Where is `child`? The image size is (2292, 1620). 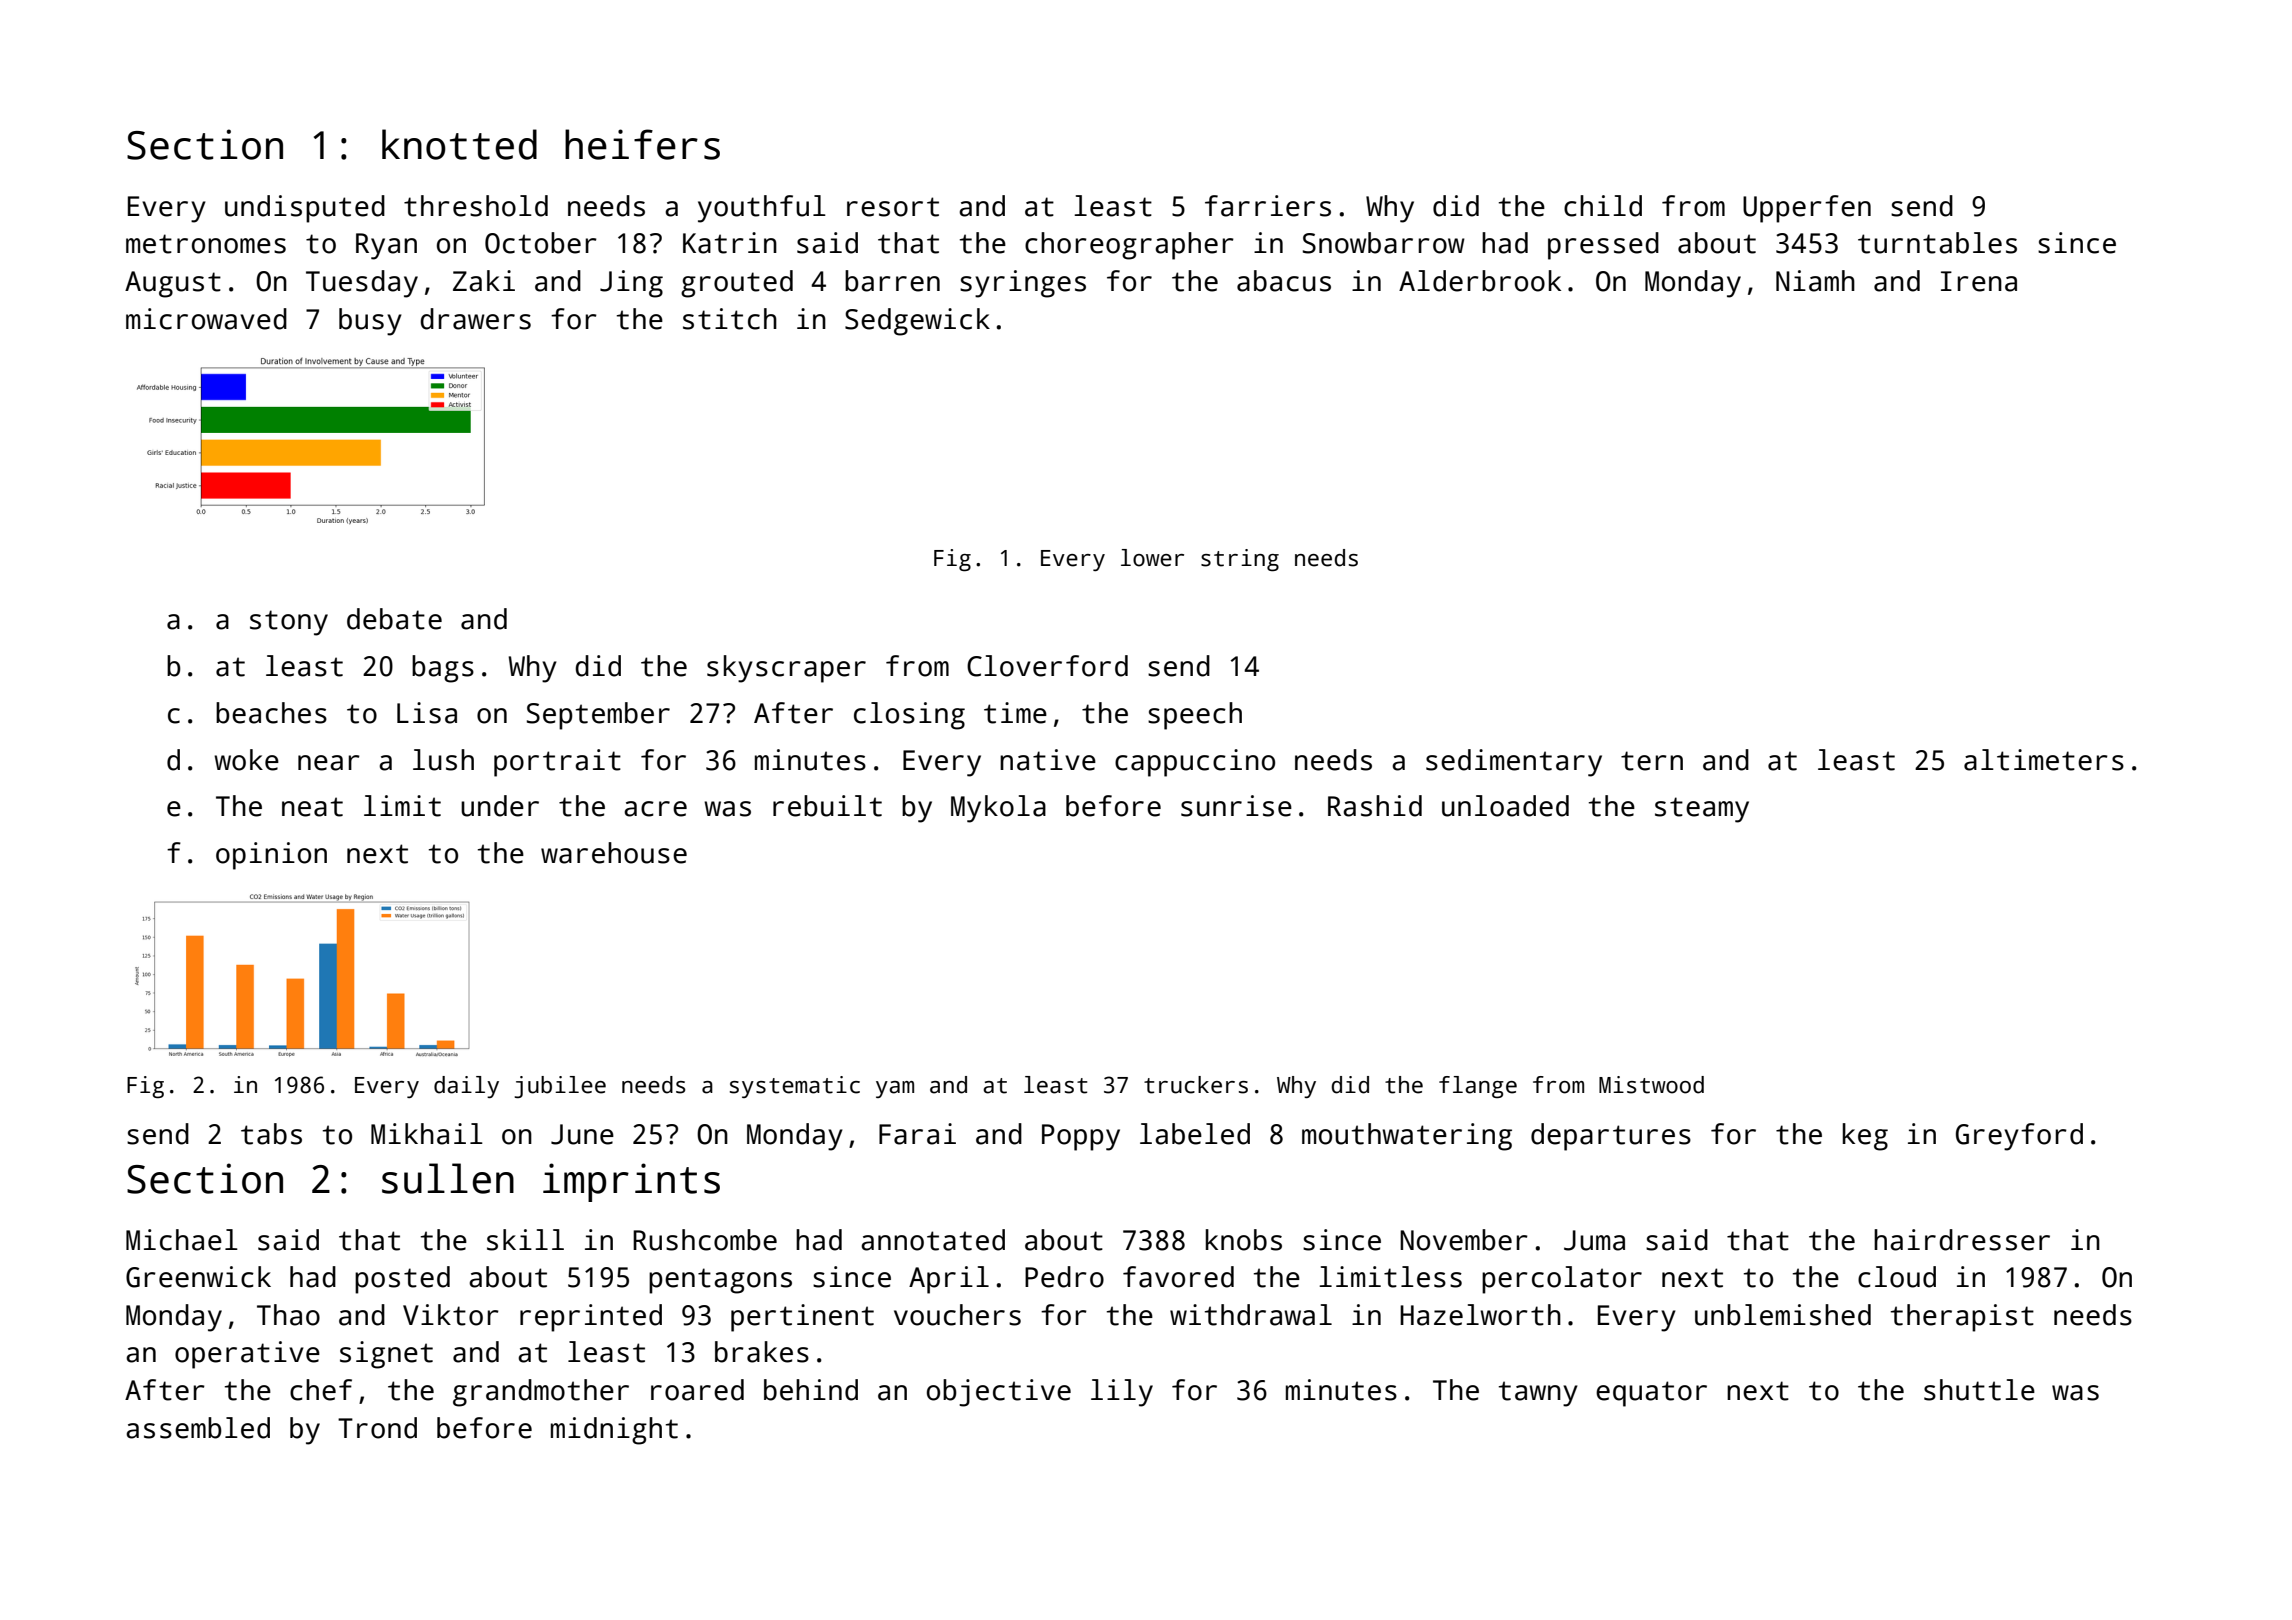 child is located at coordinates (1603, 206).
